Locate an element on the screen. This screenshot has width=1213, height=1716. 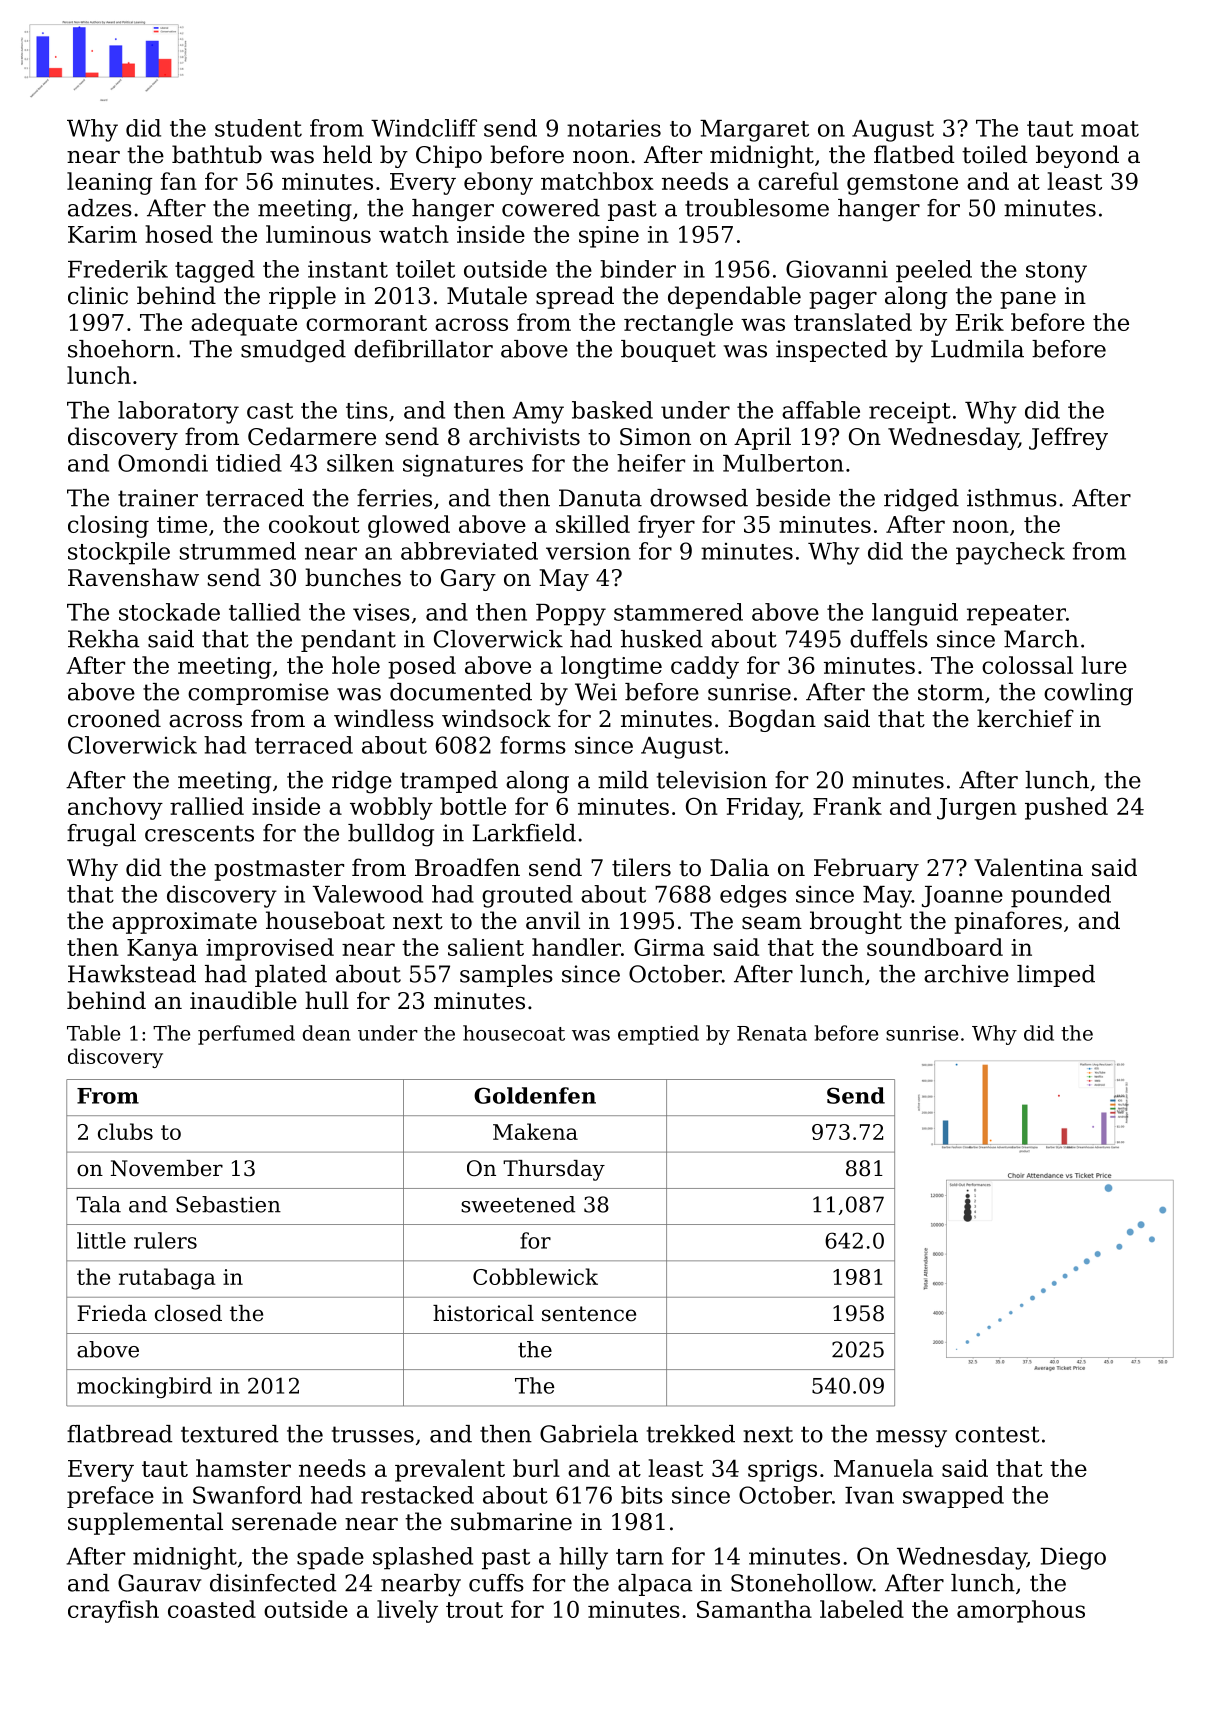
moat is located at coordinates (1110, 129).
